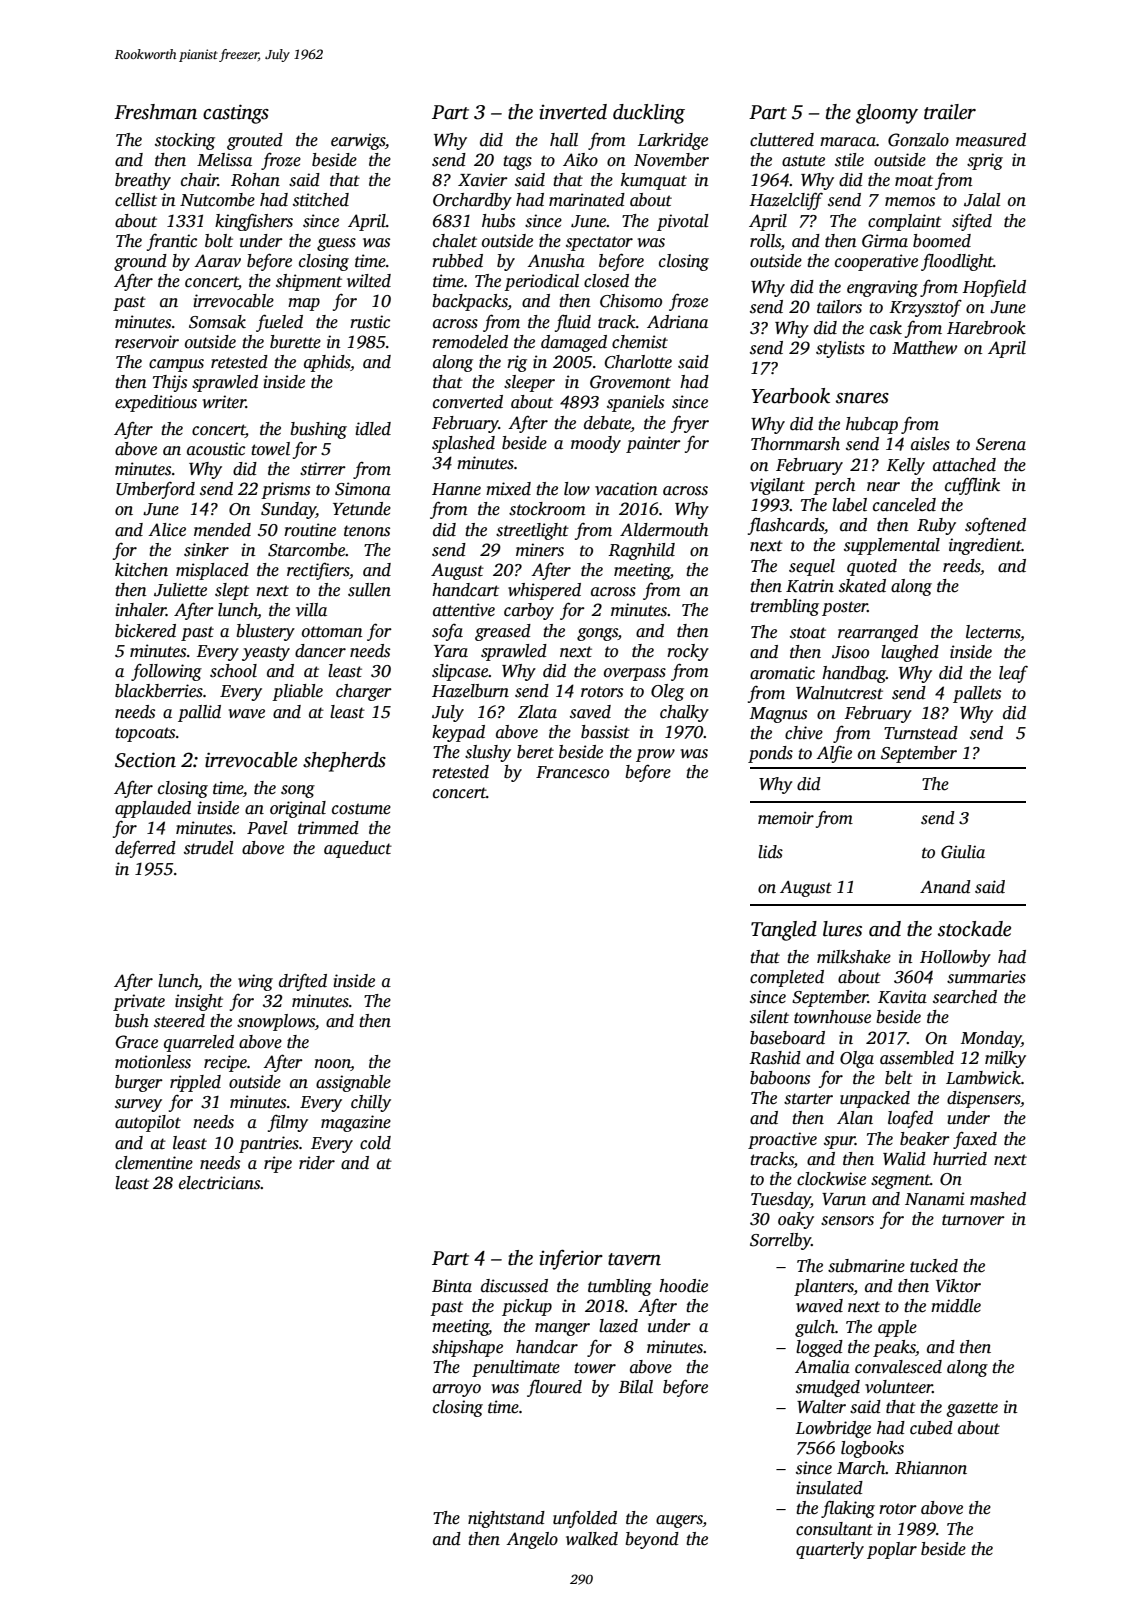  Describe the element at coordinates (652, 1540) in the image. I see `beyond` at that location.
